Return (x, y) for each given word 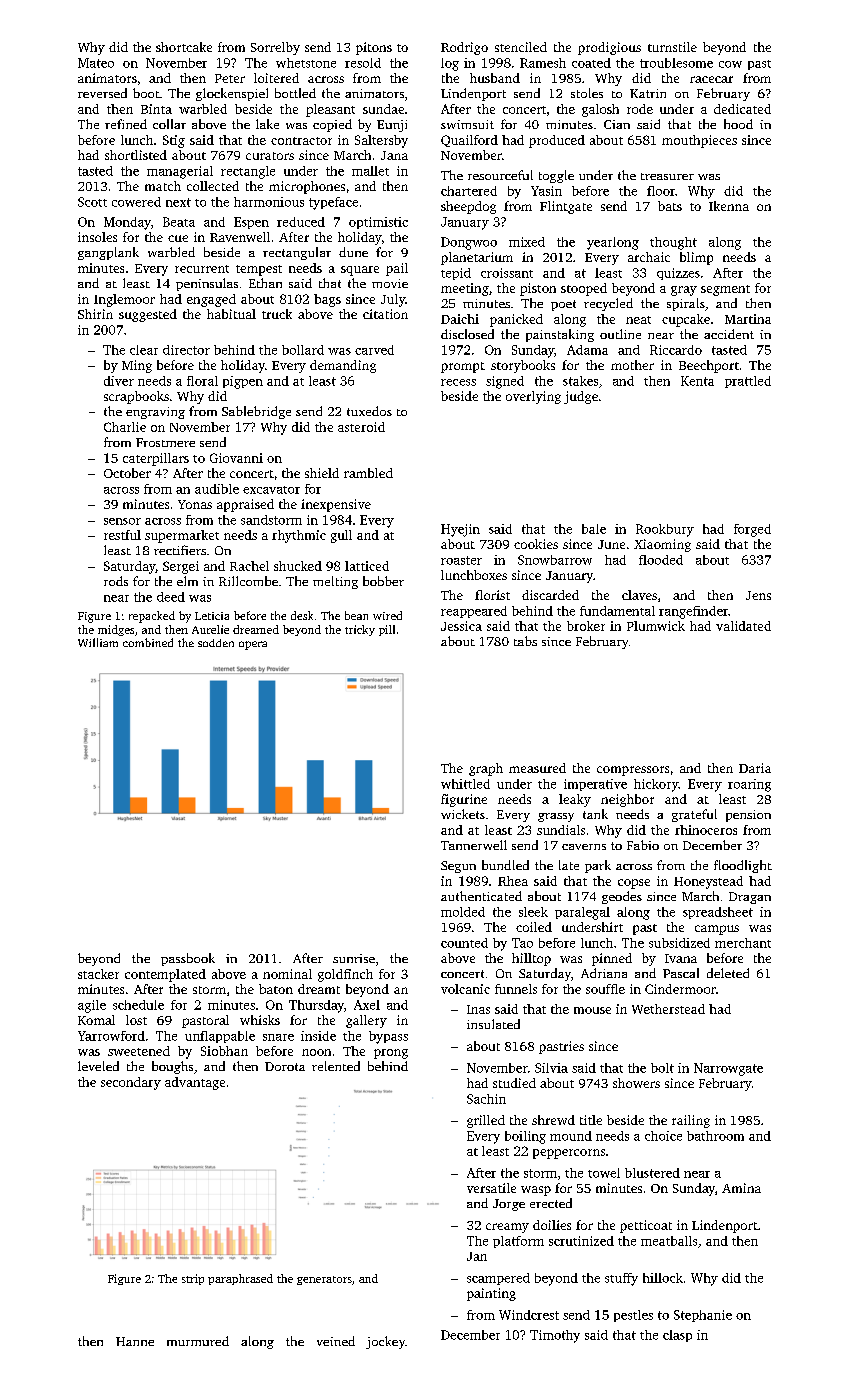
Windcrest (529, 1315)
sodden (216, 643)
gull (341, 536)
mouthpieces (699, 141)
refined (126, 124)
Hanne (135, 1341)
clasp (677, 1336)
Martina (748, 319)
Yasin (546, 191)
